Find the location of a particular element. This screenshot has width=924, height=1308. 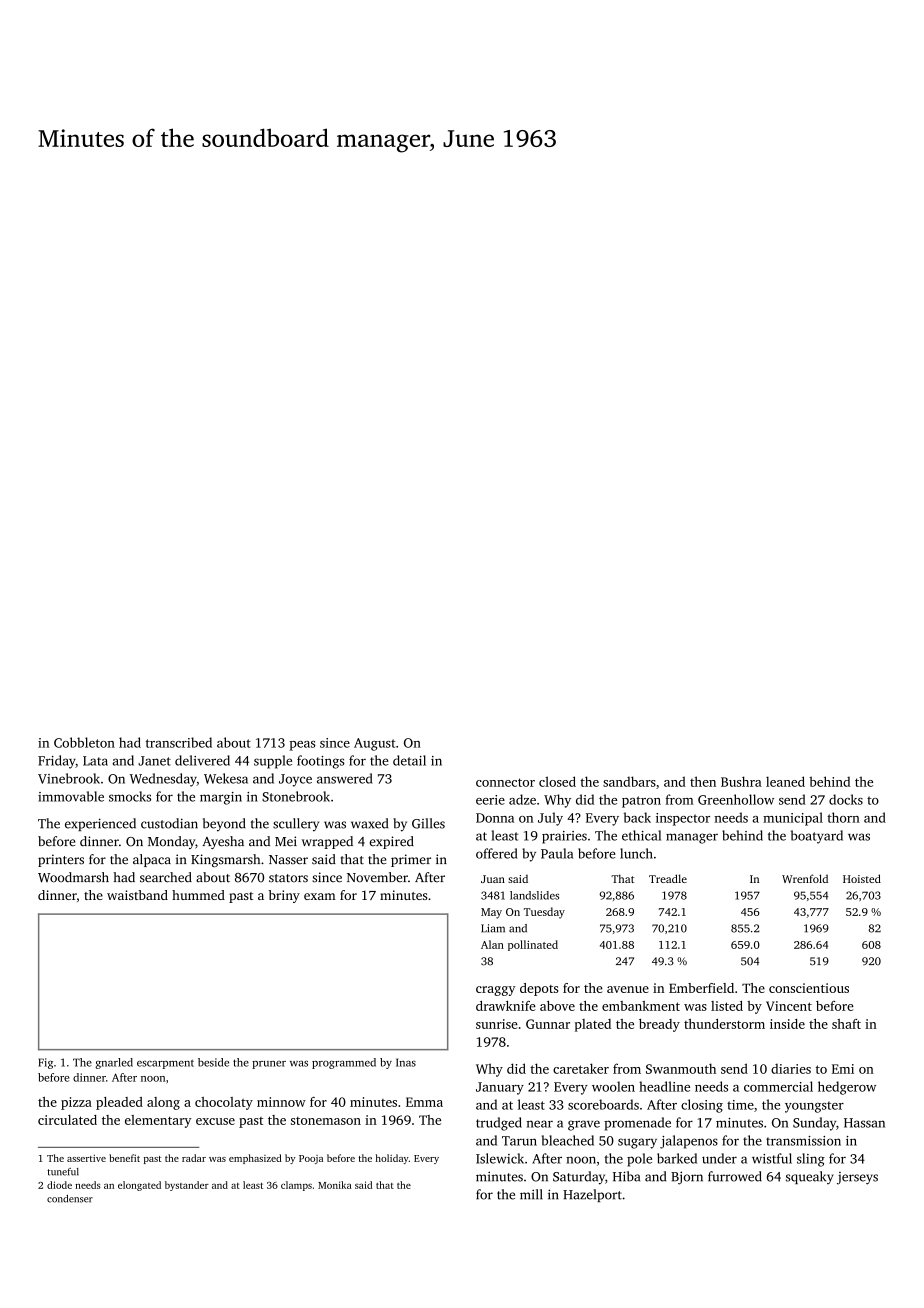

sunrise is located at coordinates (497, 1024).
